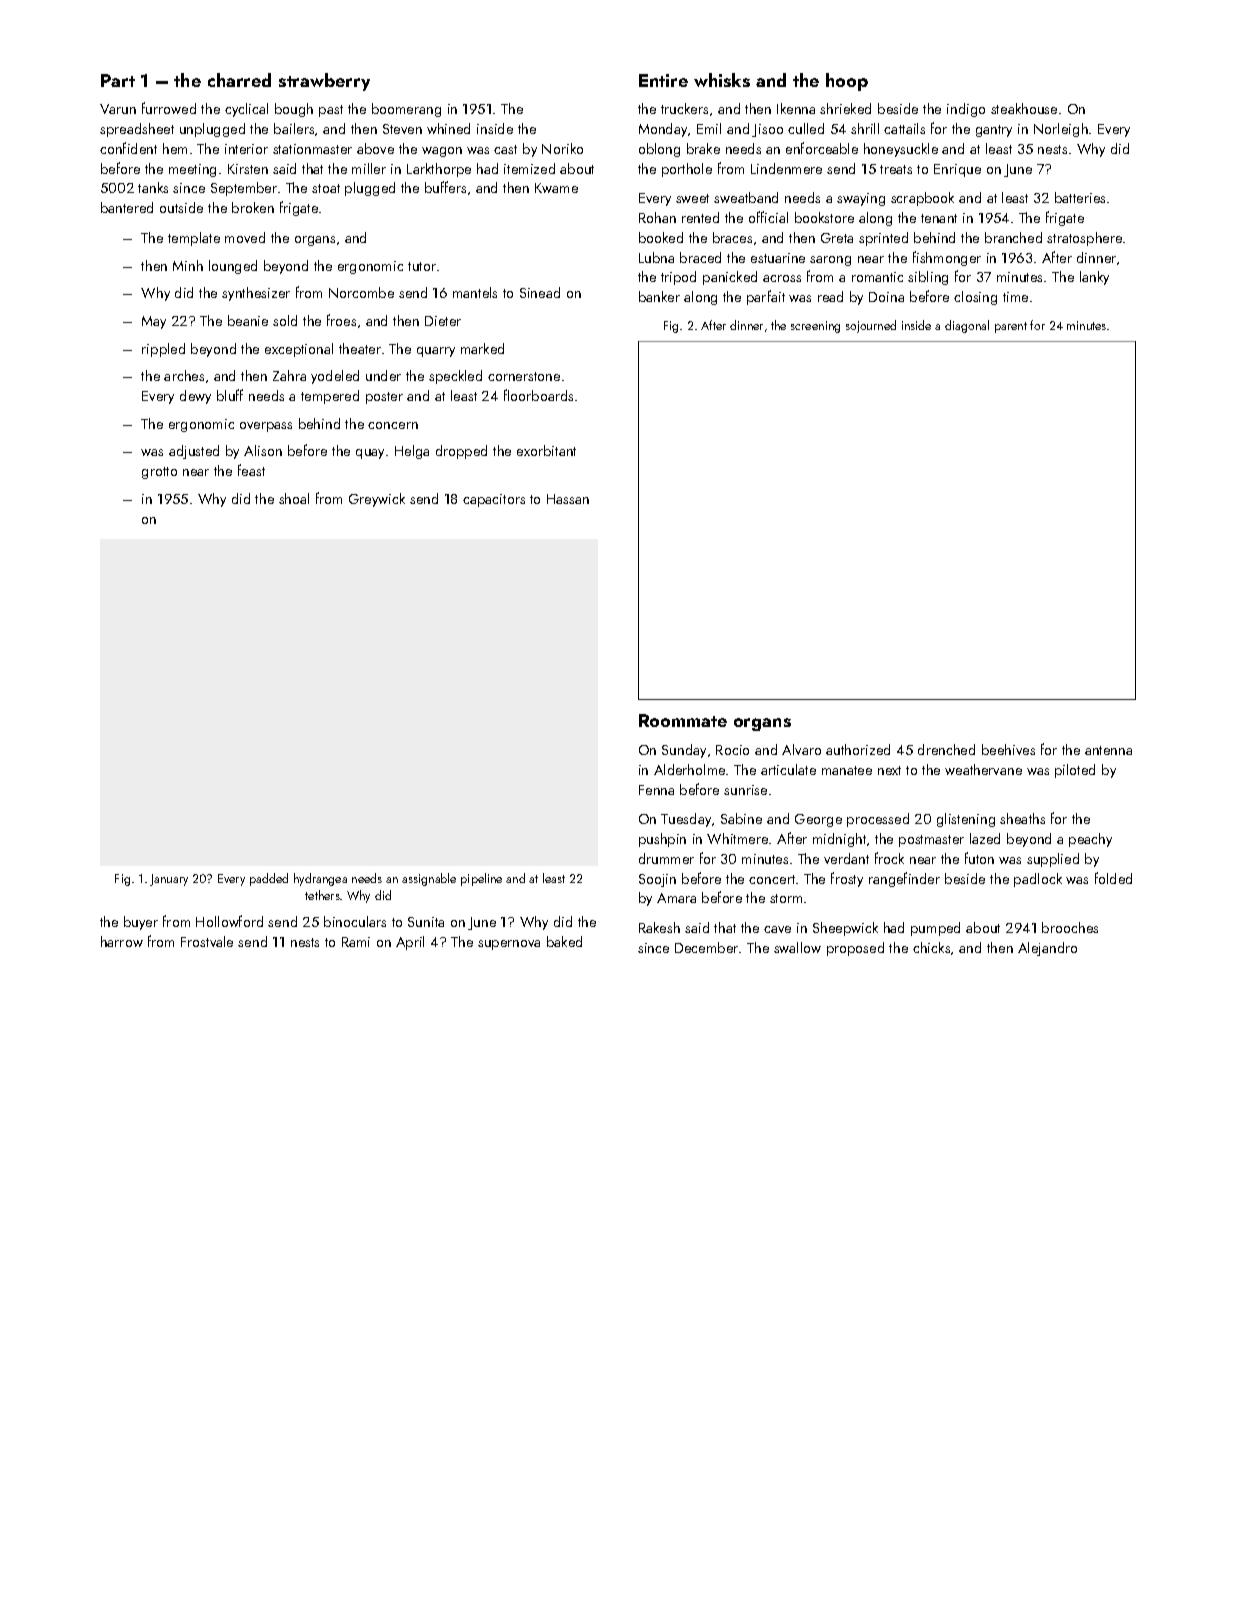  What do you see at coordinates (858, 749) in the screenshot?
I see `authorized` at bounding box center [858, 749].
